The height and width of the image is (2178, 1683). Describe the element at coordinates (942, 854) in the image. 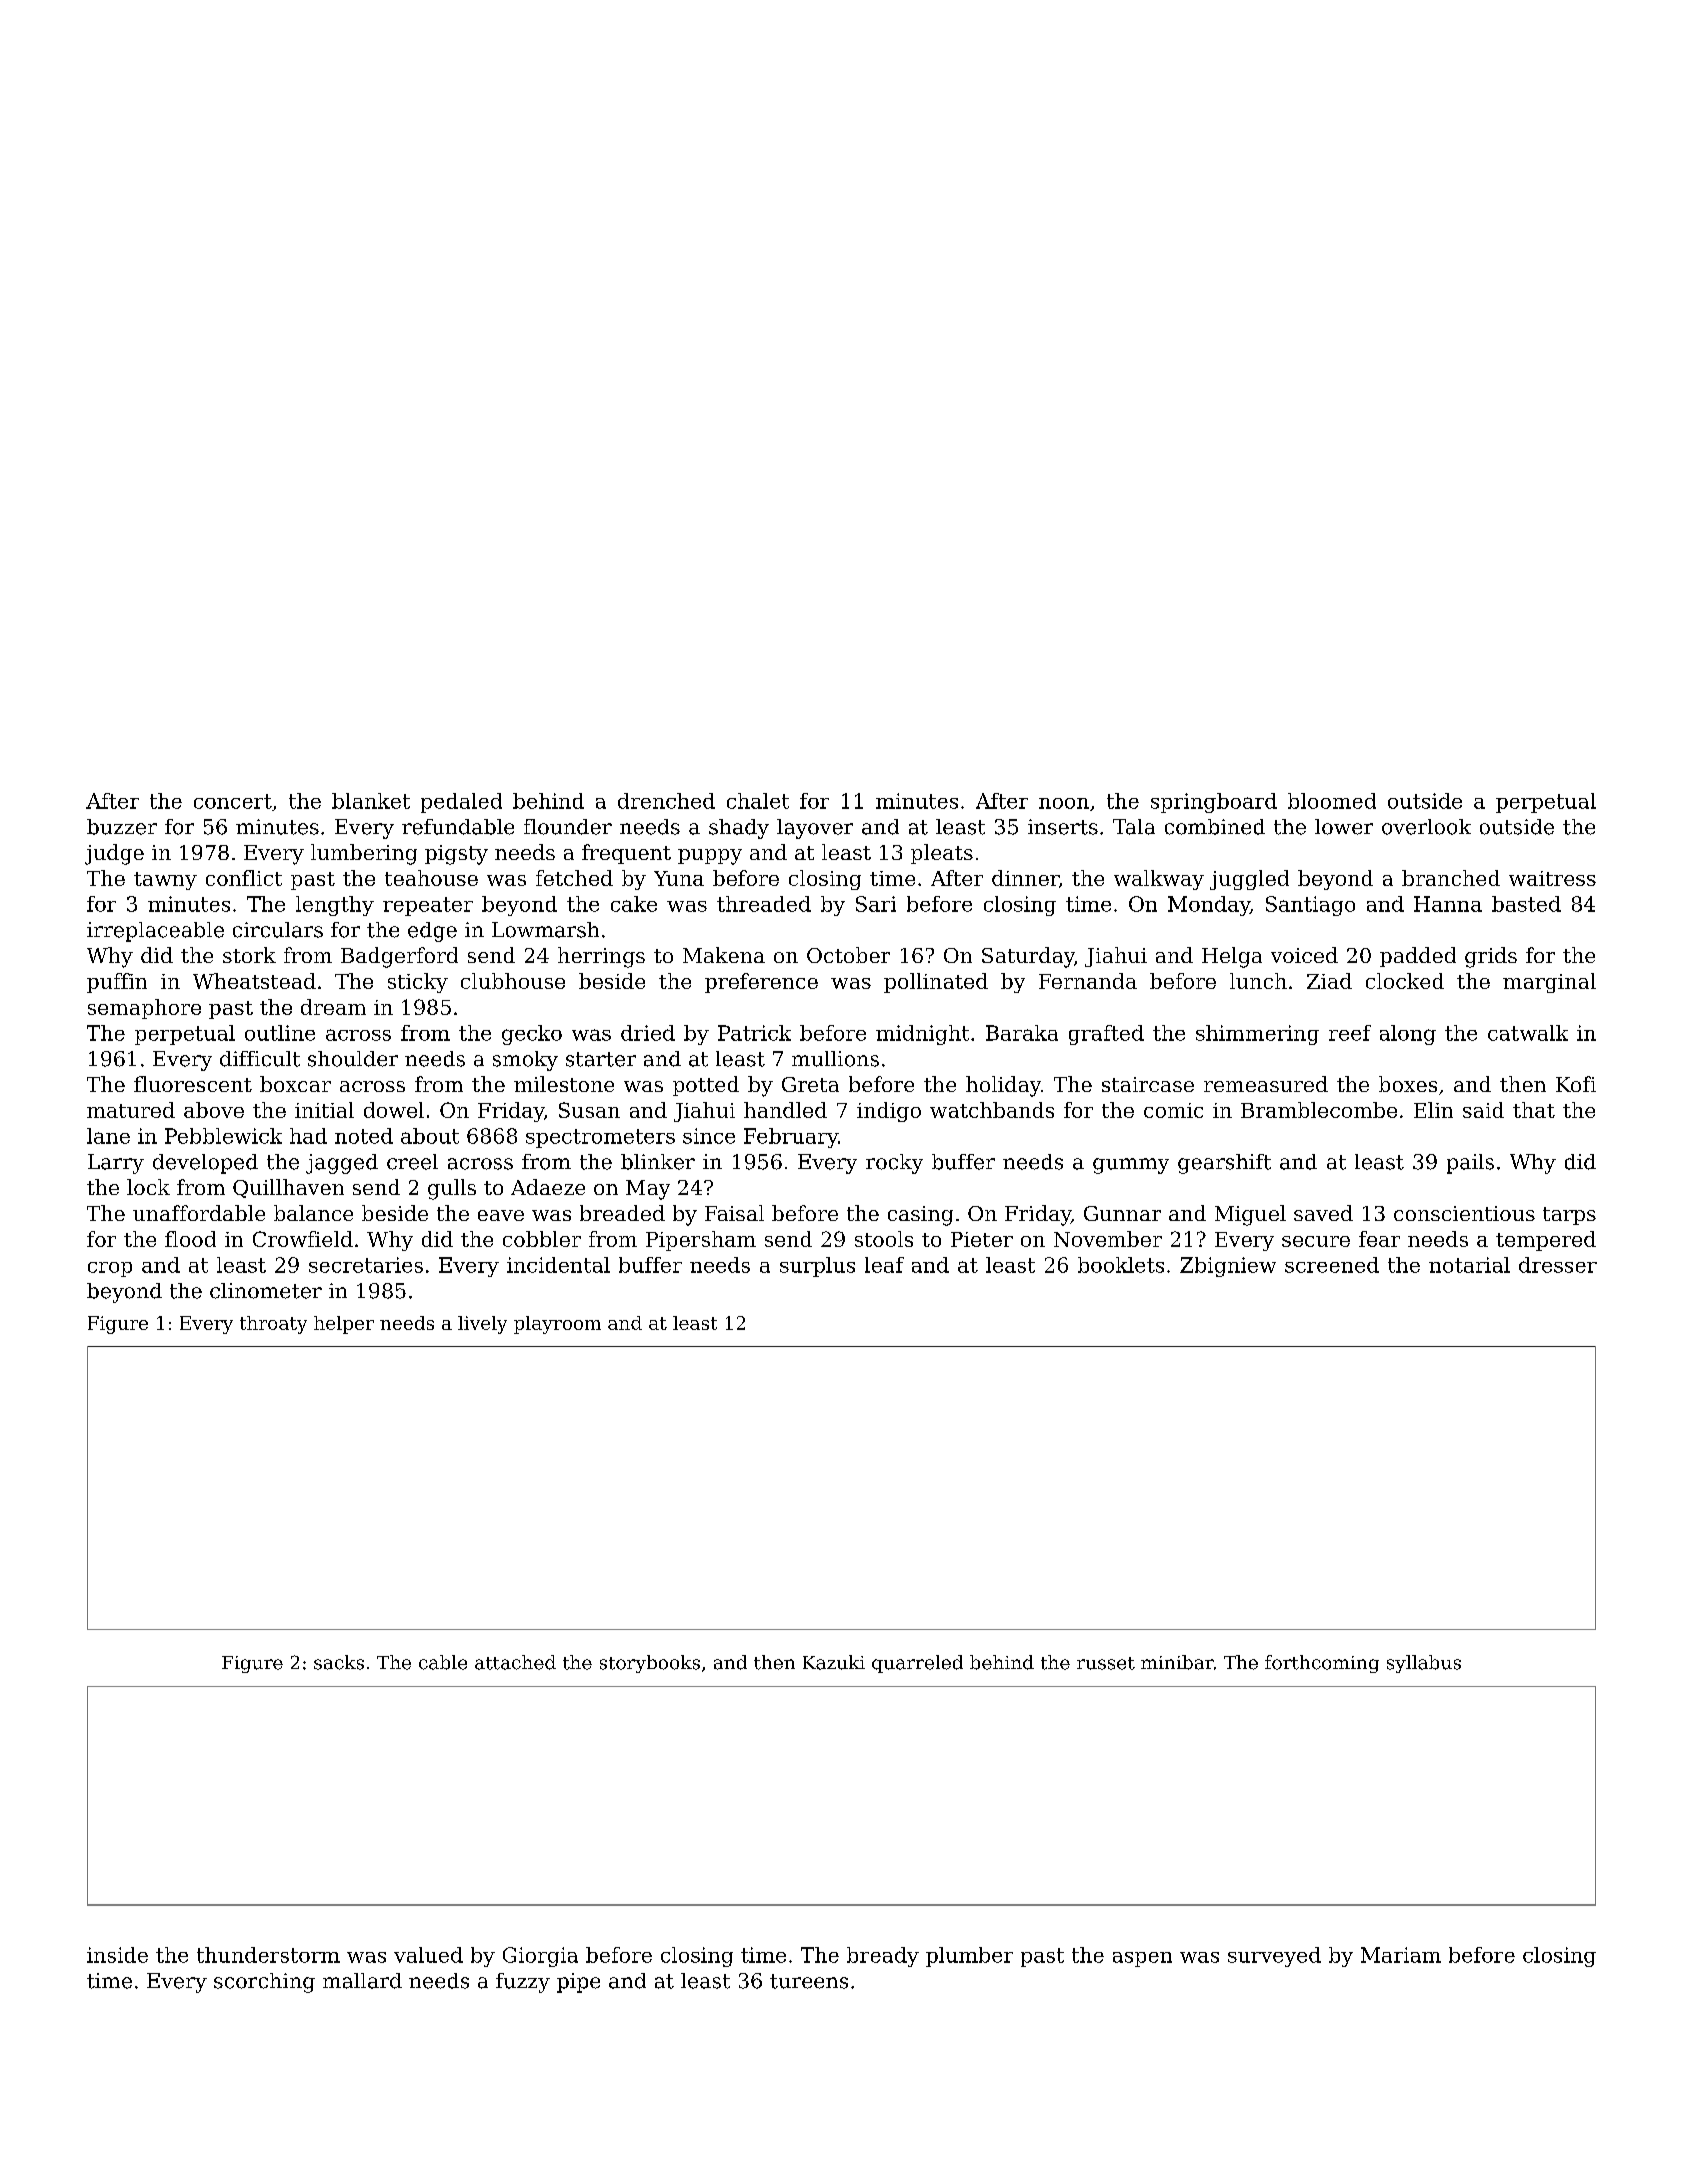

I see `pleats` at that location.
